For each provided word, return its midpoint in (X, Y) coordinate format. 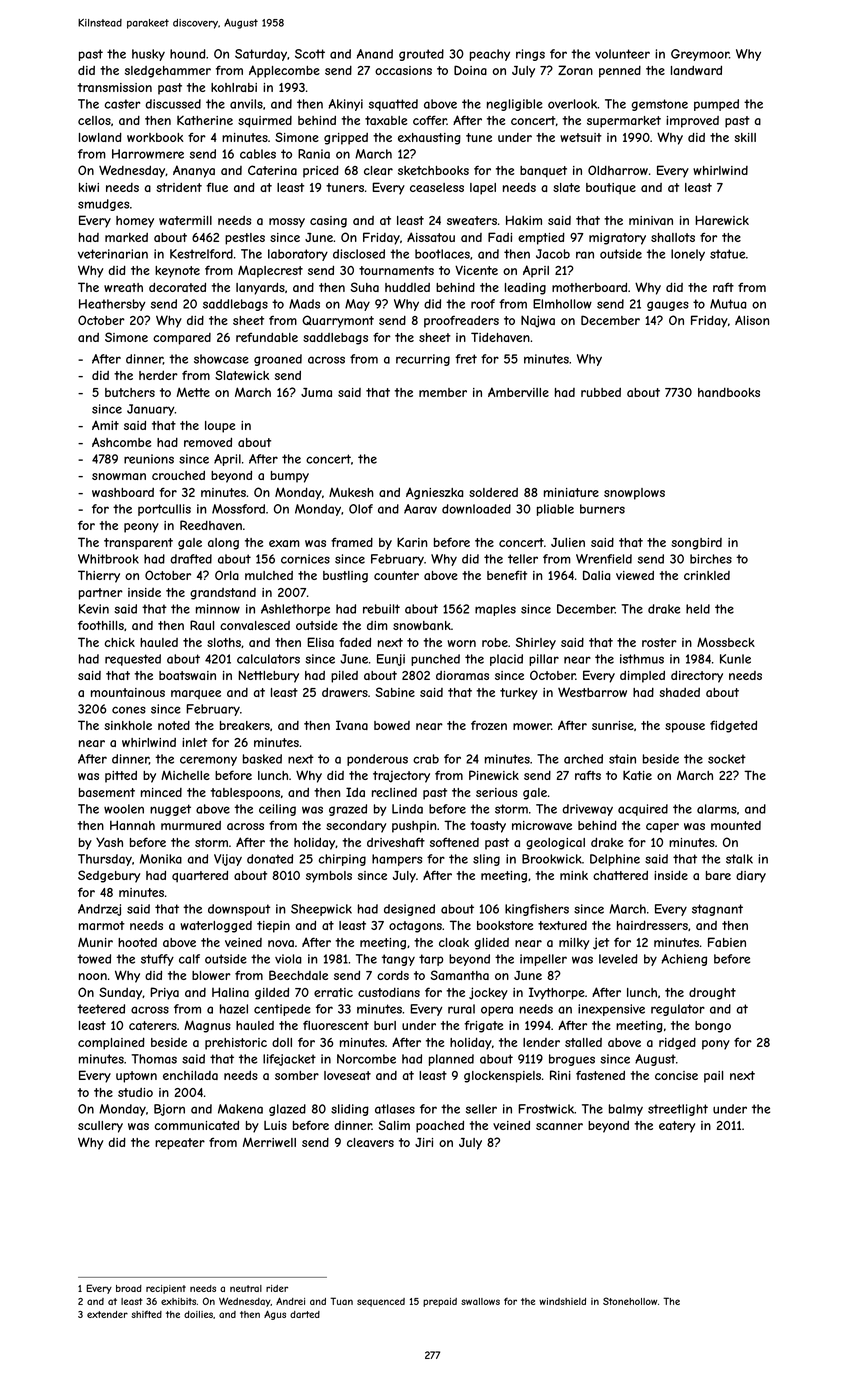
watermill (185, 220)
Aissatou (431, 237)
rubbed (601, 392)
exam (284, 543)
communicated (197, 1125)
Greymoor (700, 55)
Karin (412, 542)
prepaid (440, 1302)
